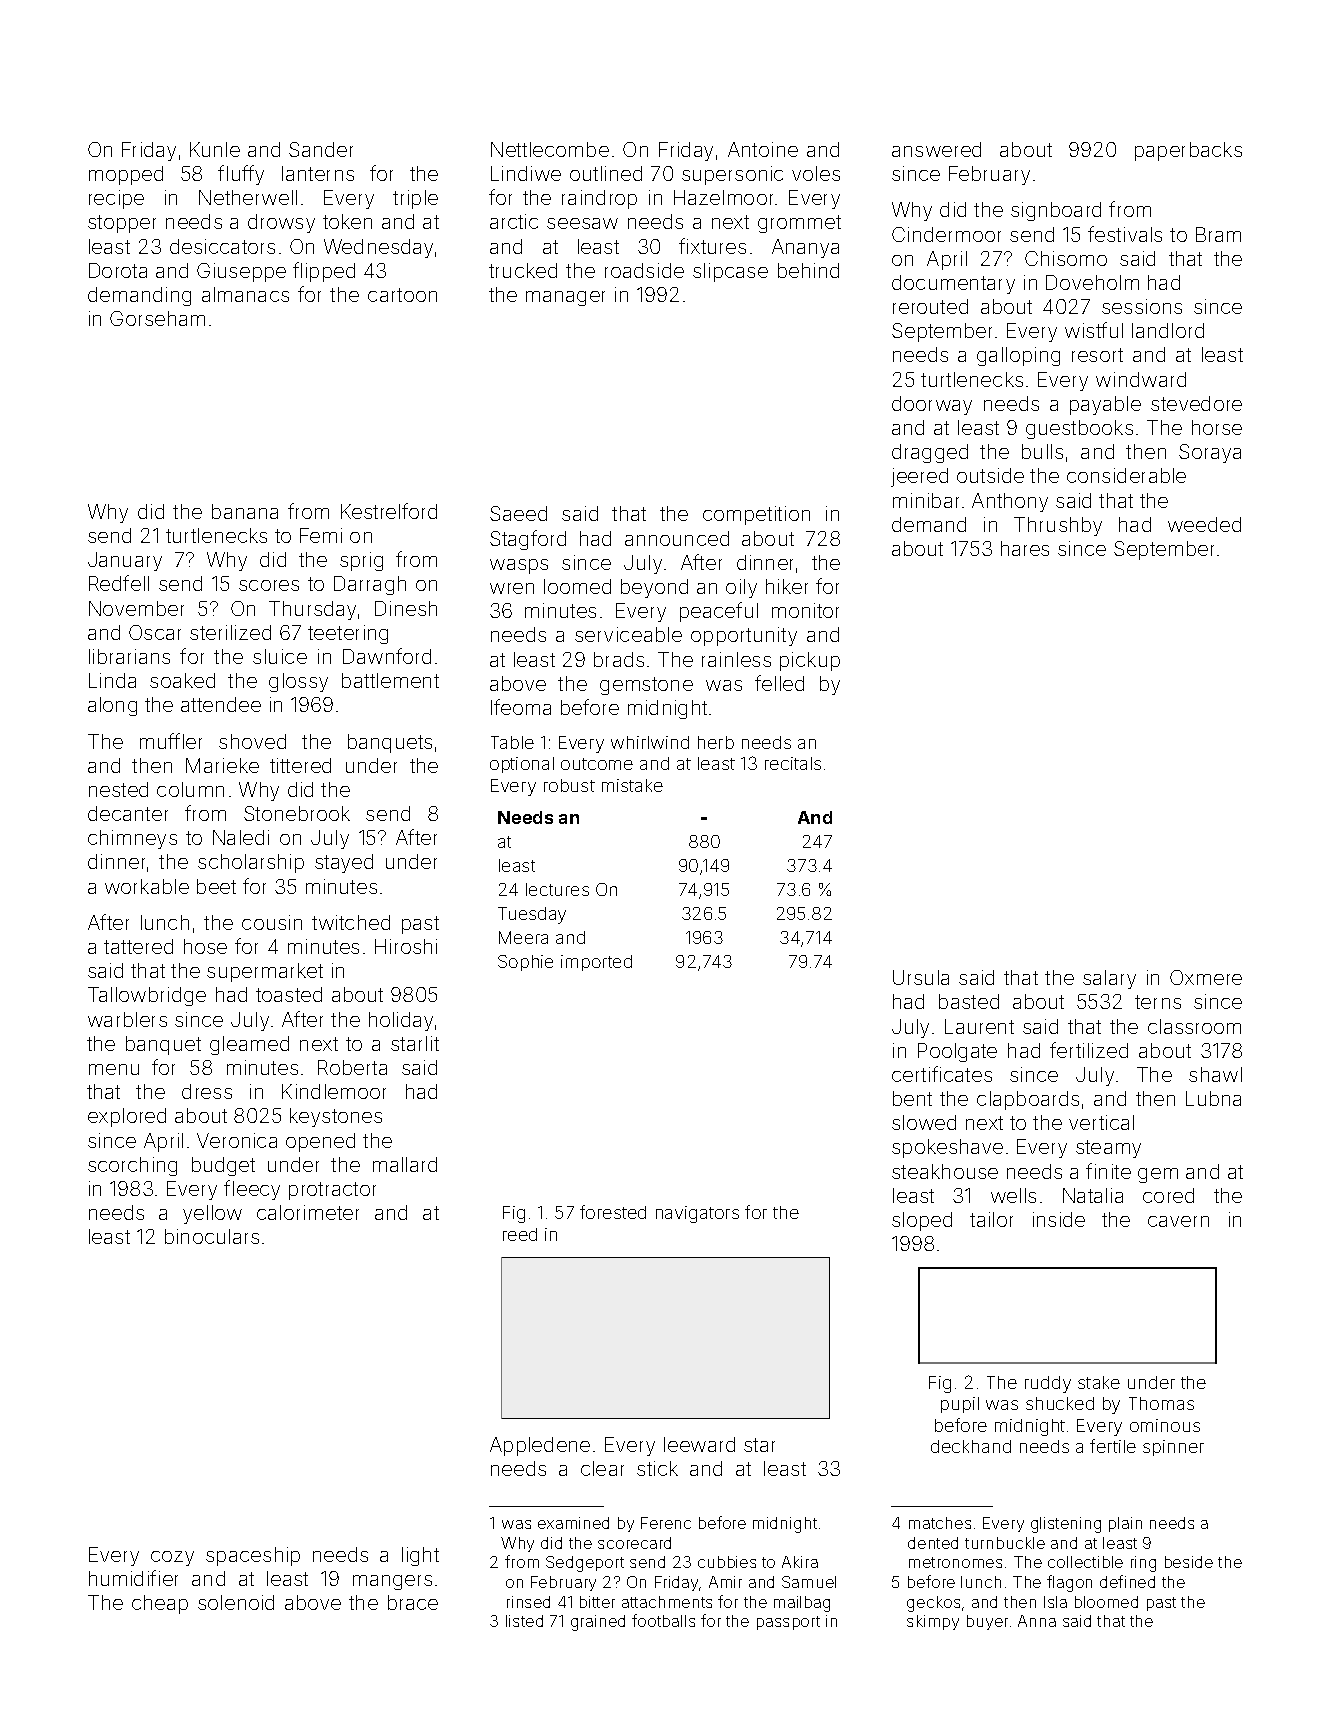 The height and width of the screenshot is (1723, 1331). I want to click on imported, so click(596, 963).
